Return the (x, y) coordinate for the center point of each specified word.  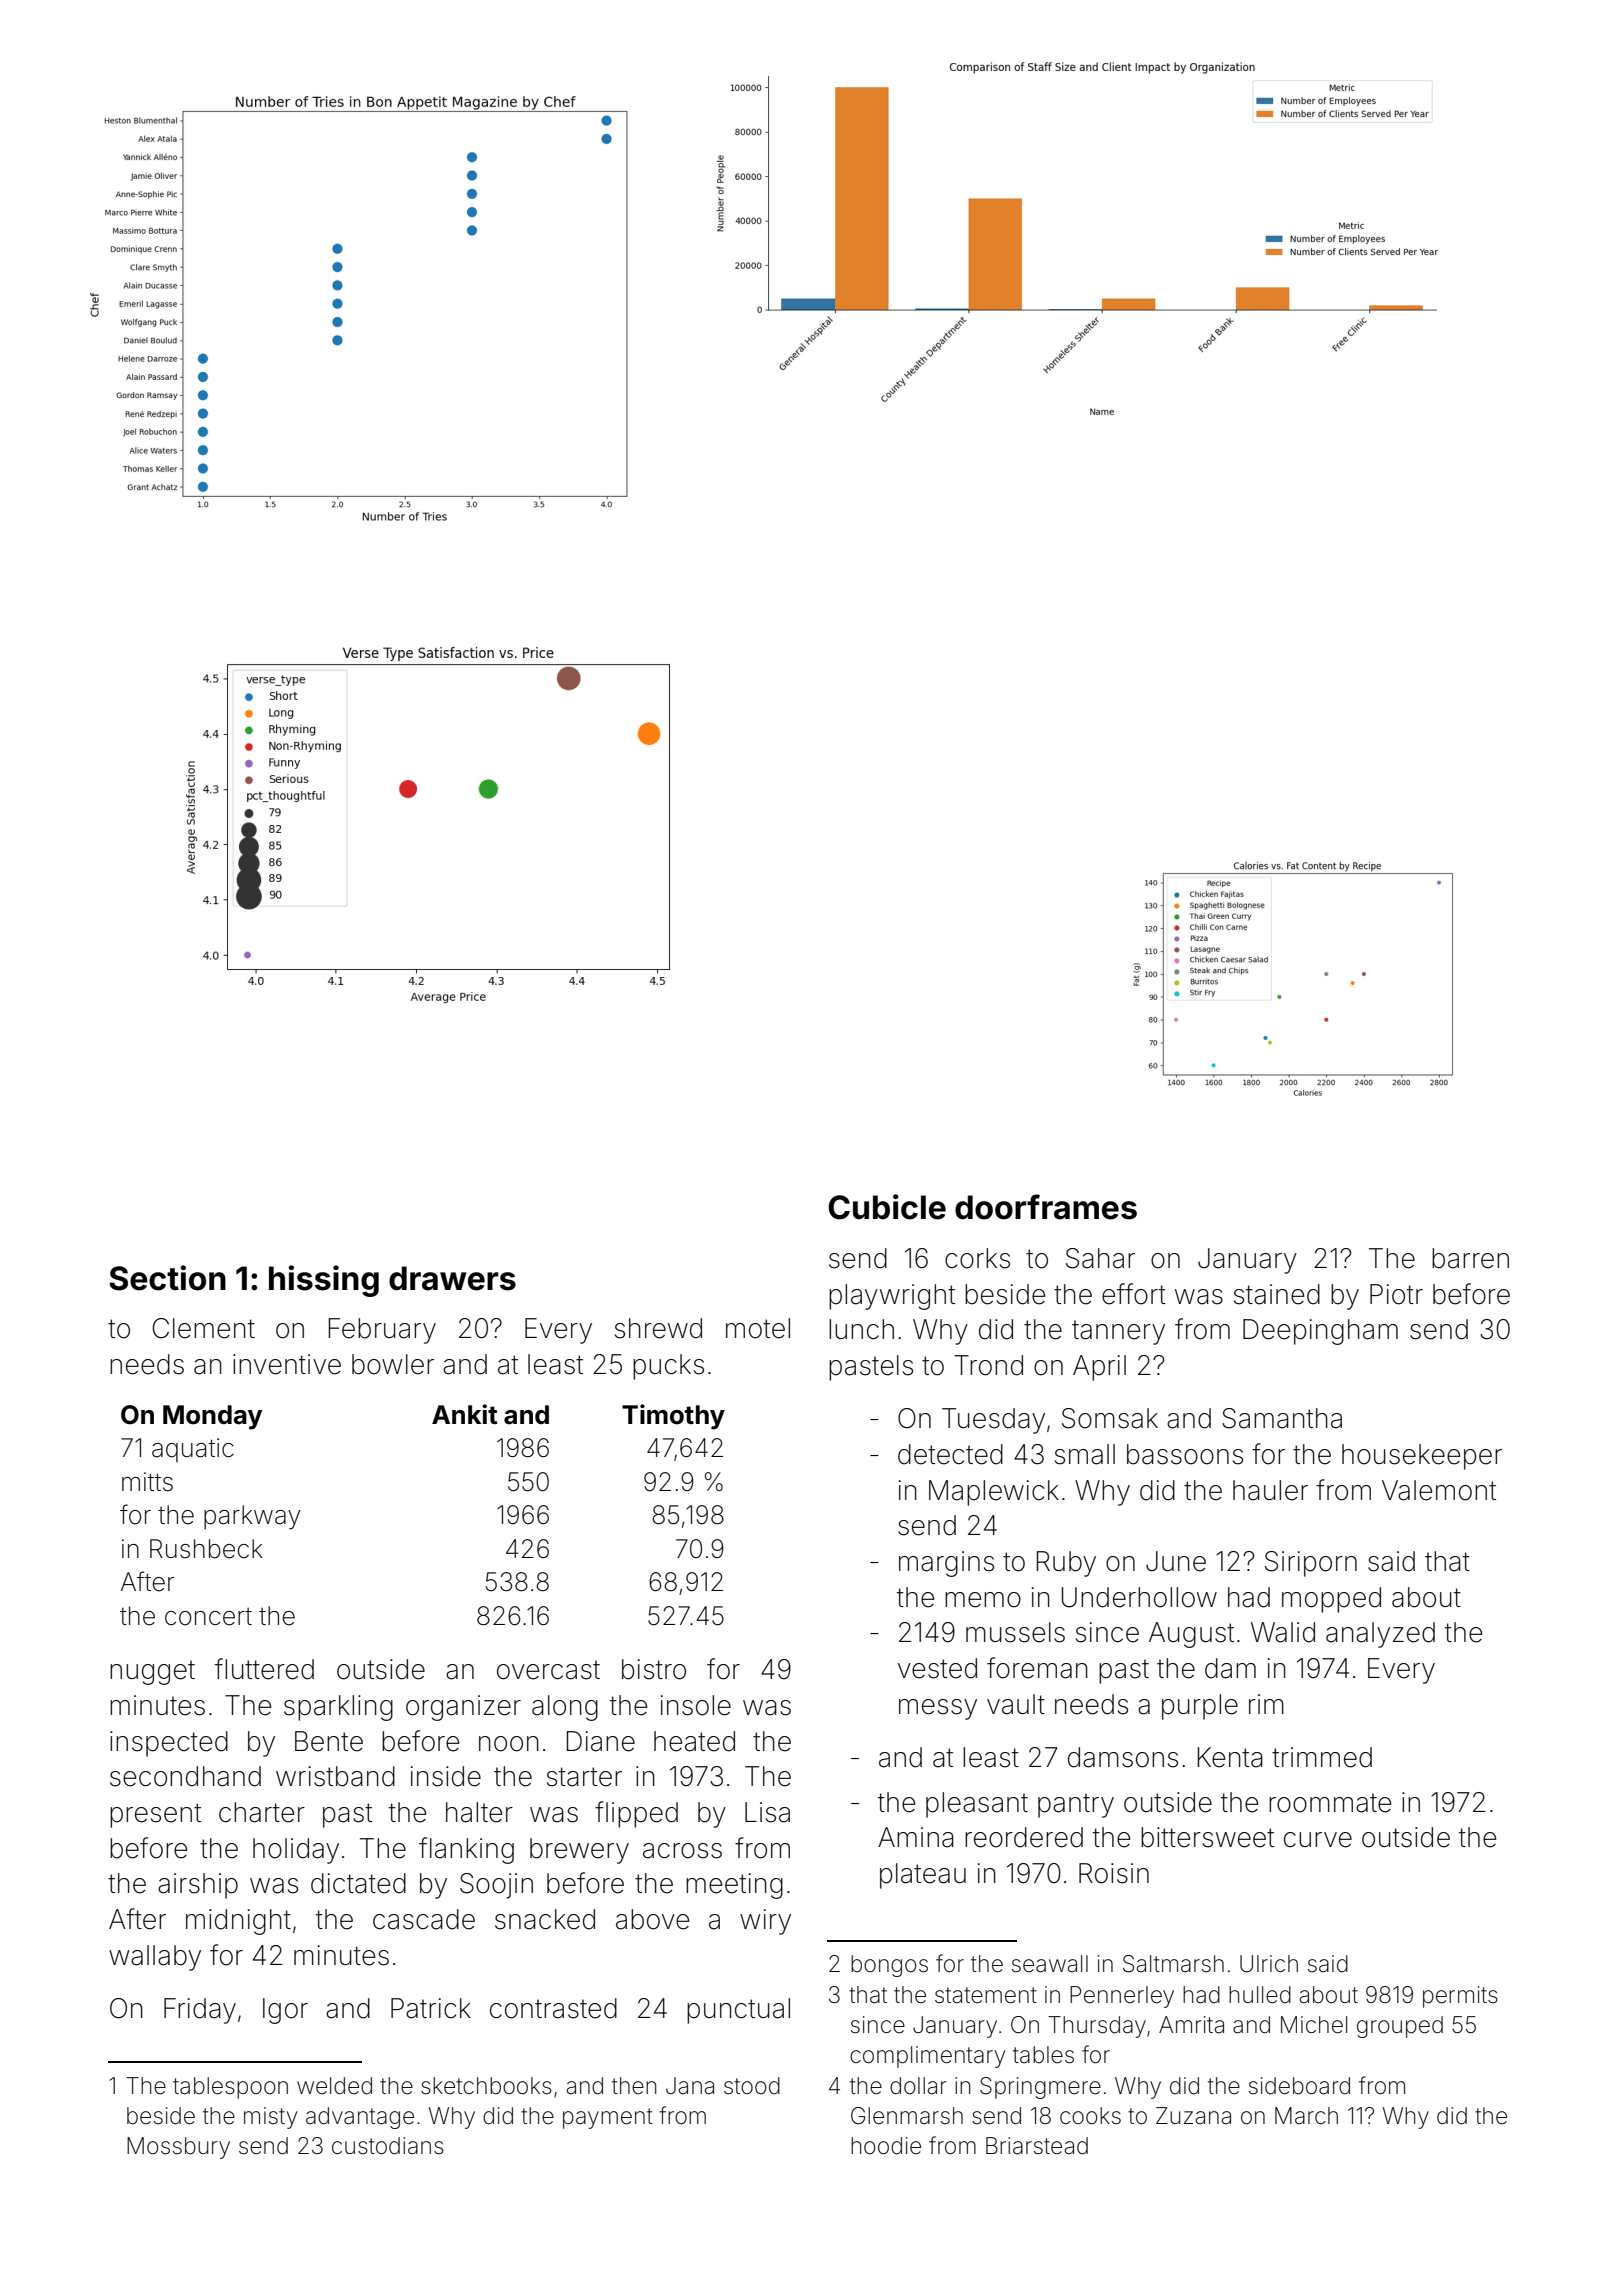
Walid (1283, 1632)
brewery (579, 1851)
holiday (296, 1851)
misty (270, 2118)
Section (167, 1278)
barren (1470, 1258)
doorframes (1046, 1207)
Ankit (464, 1414)
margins (946, 1564)
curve (1318, 1840)
